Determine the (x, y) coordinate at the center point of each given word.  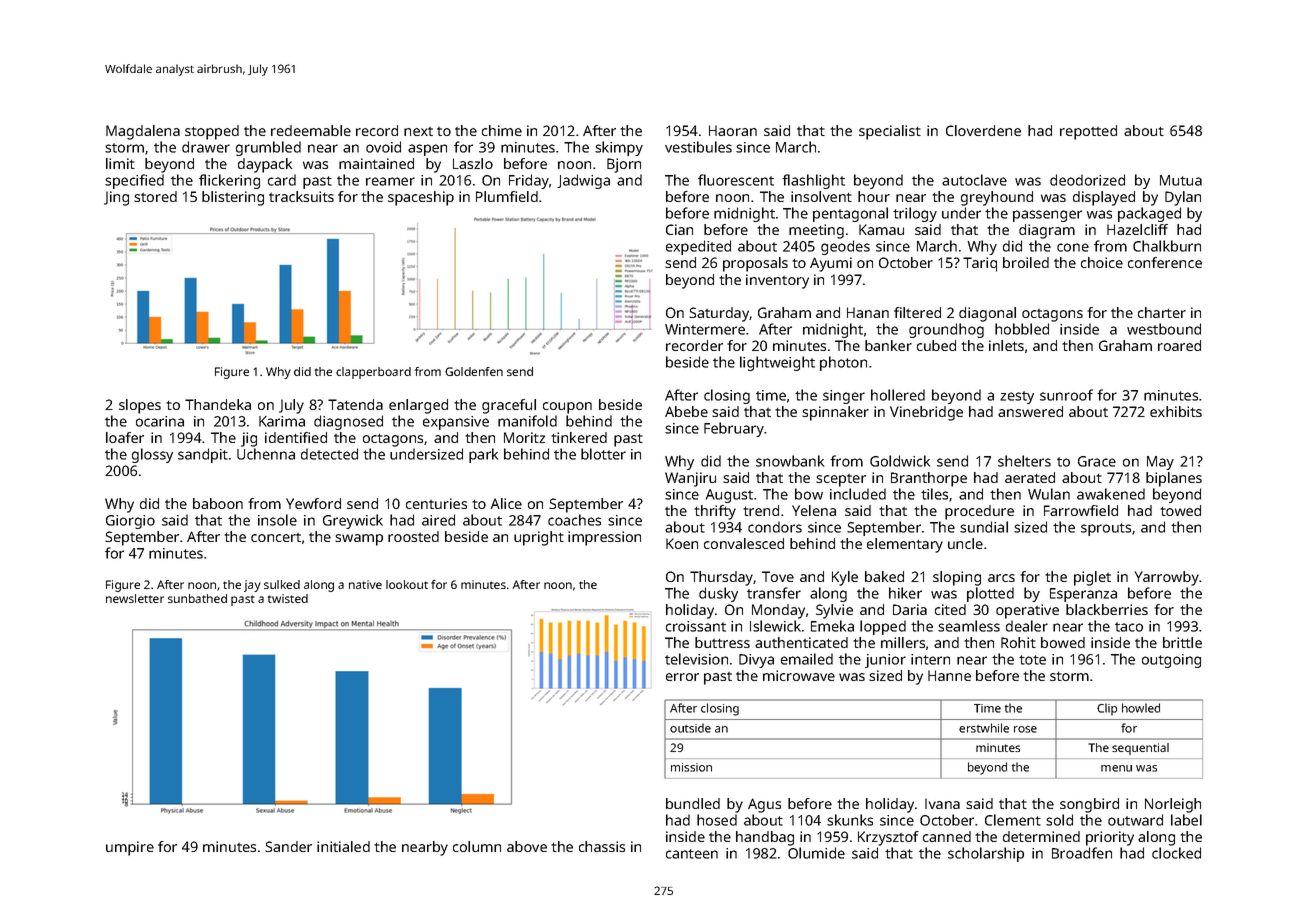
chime (502, 130)
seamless (969, 626)
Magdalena (143, 132)
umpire (130, 848)
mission (691, 767)
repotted (1088, 132)
